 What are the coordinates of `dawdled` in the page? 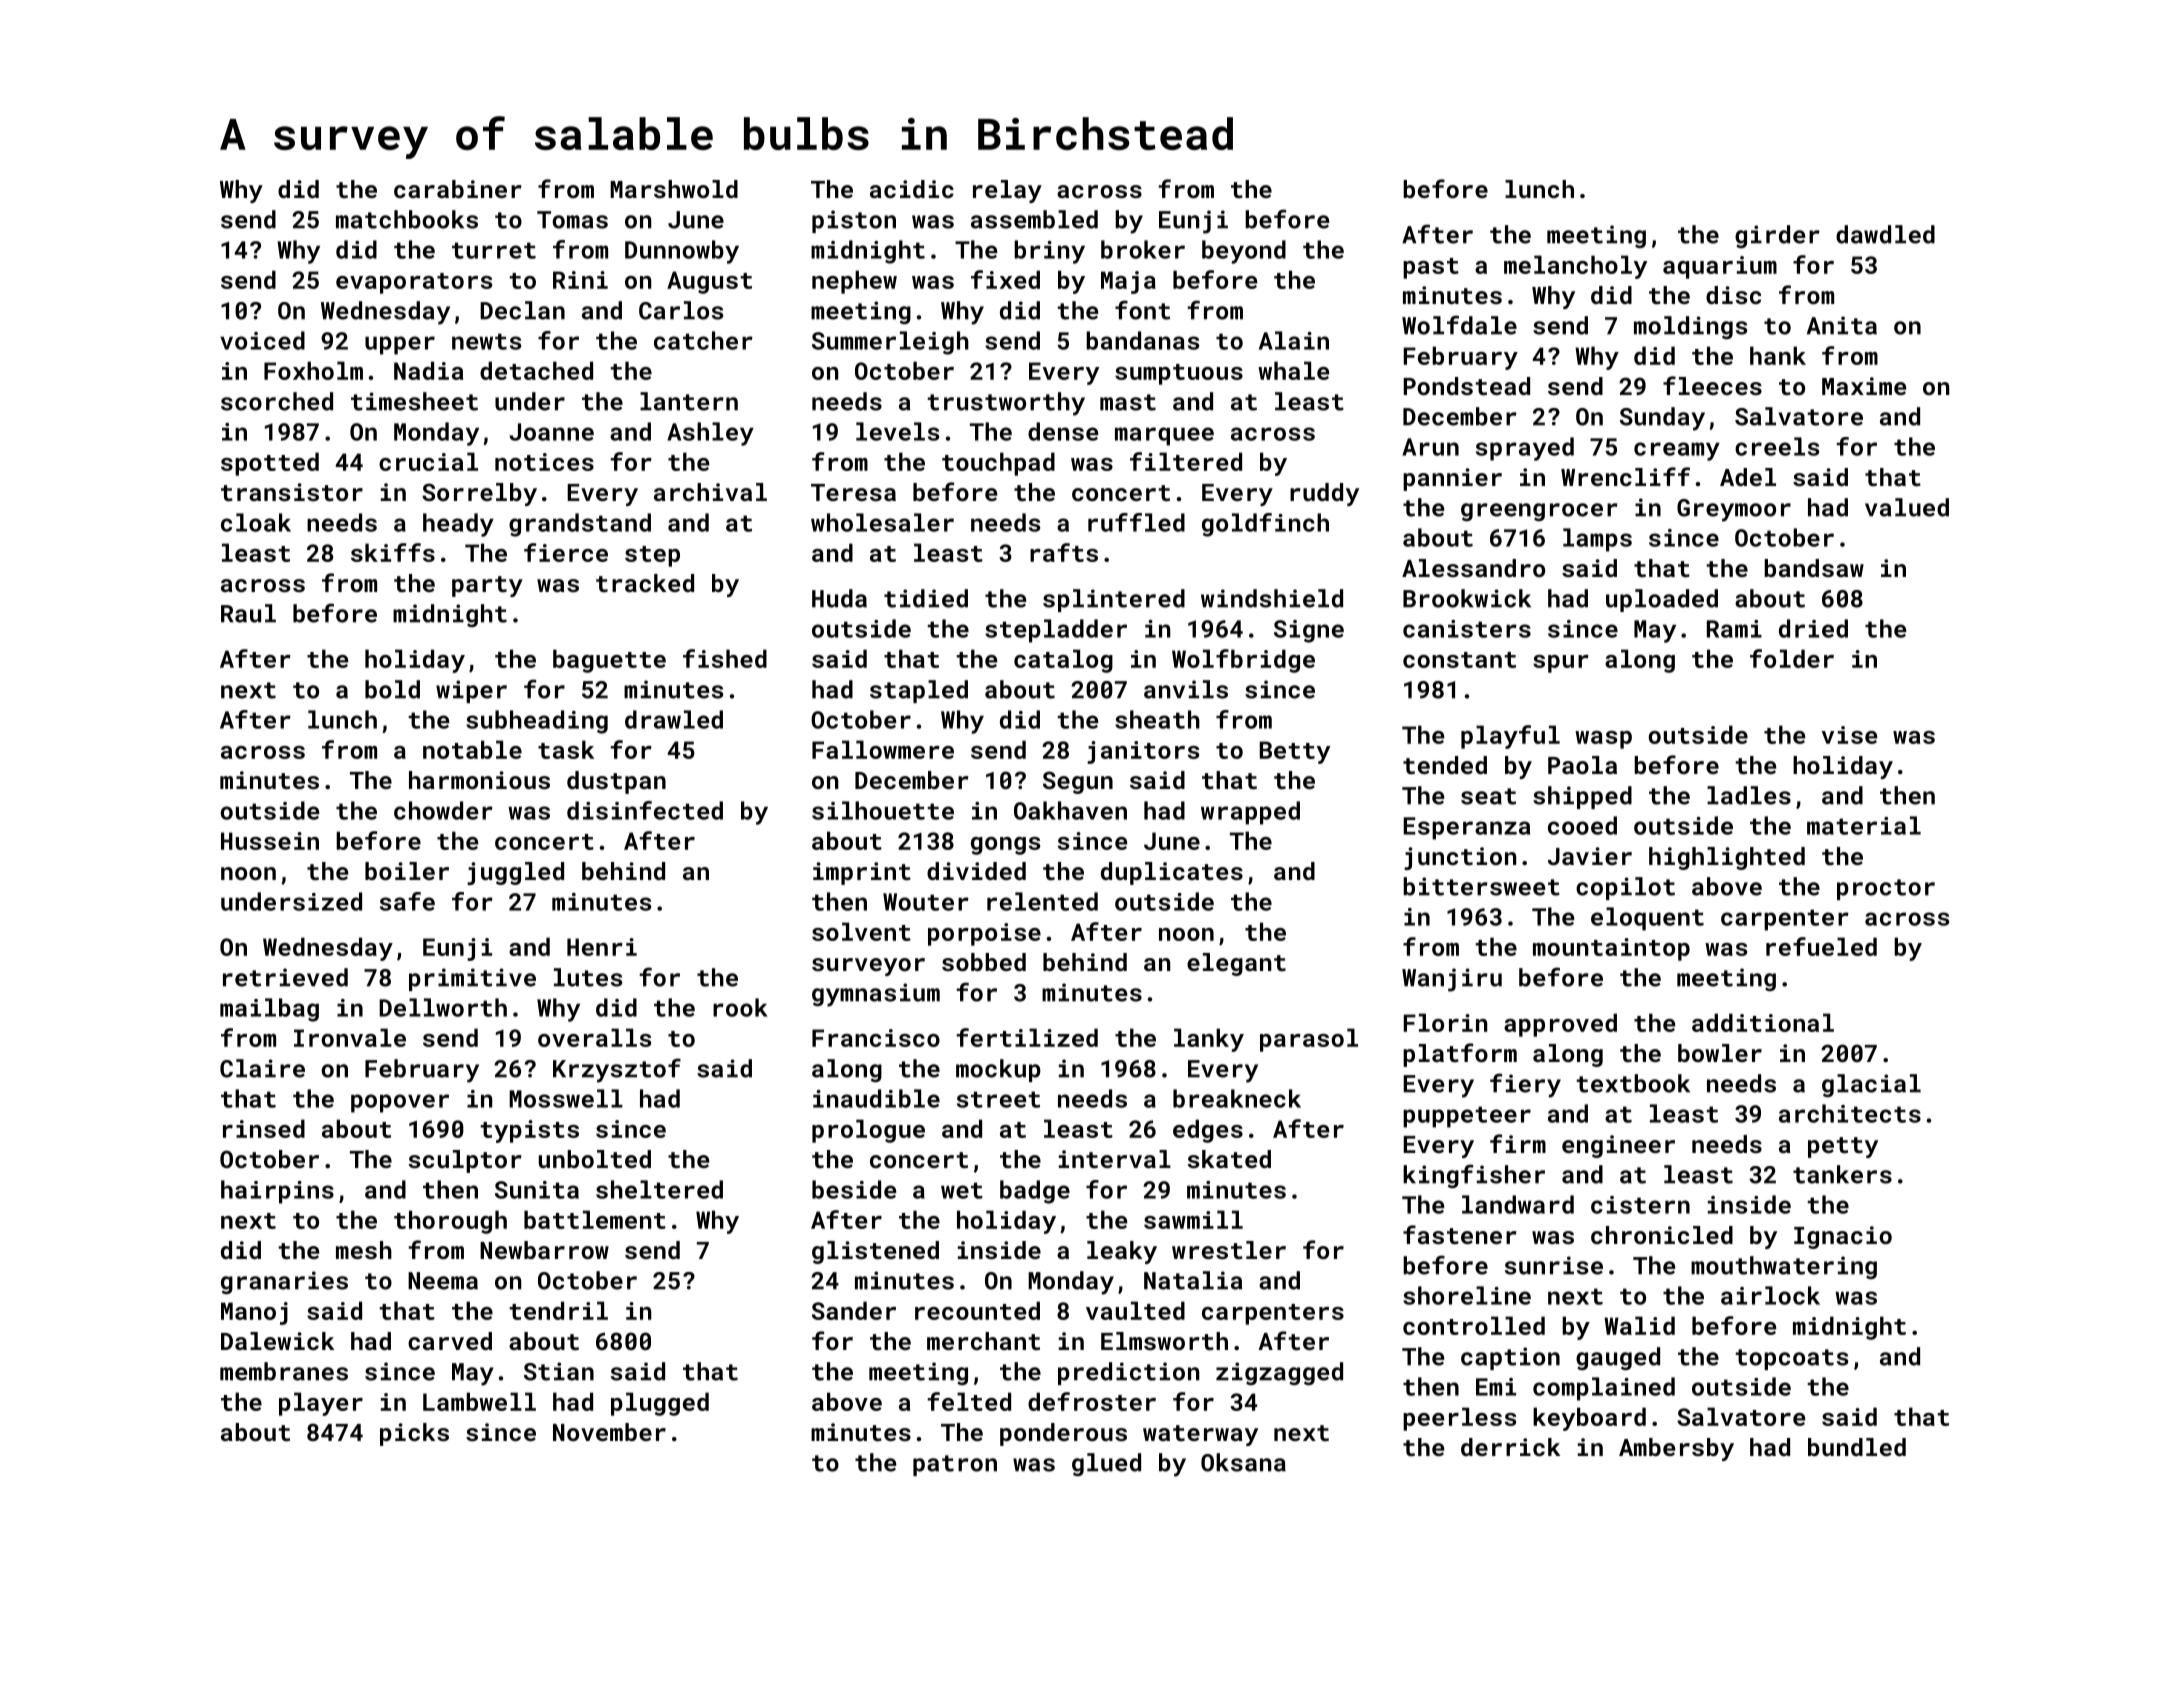 It's located at (1885, 234).
